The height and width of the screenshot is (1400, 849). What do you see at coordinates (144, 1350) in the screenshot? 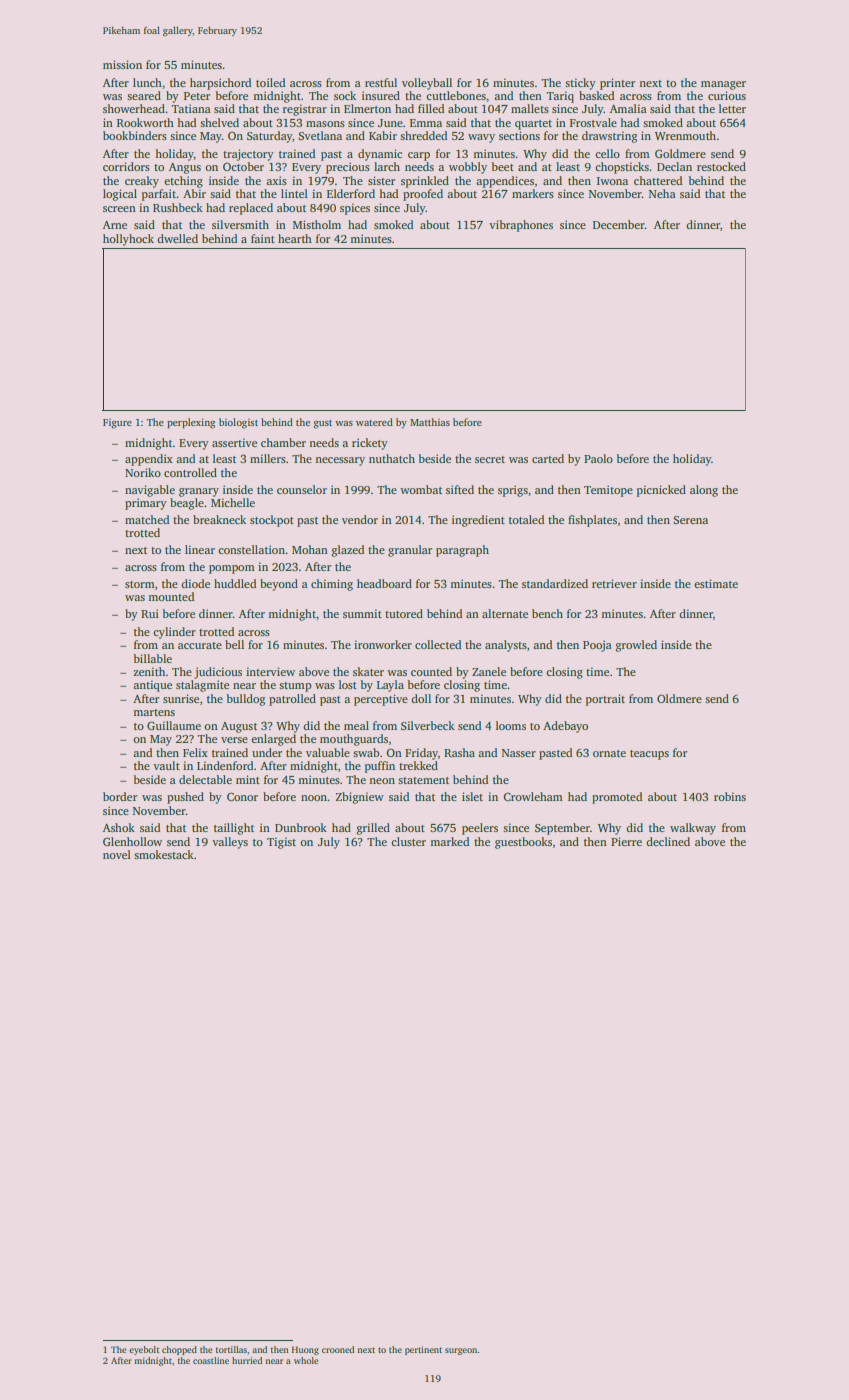
I see `eyebolt` at bounding box center [144, 1350].
